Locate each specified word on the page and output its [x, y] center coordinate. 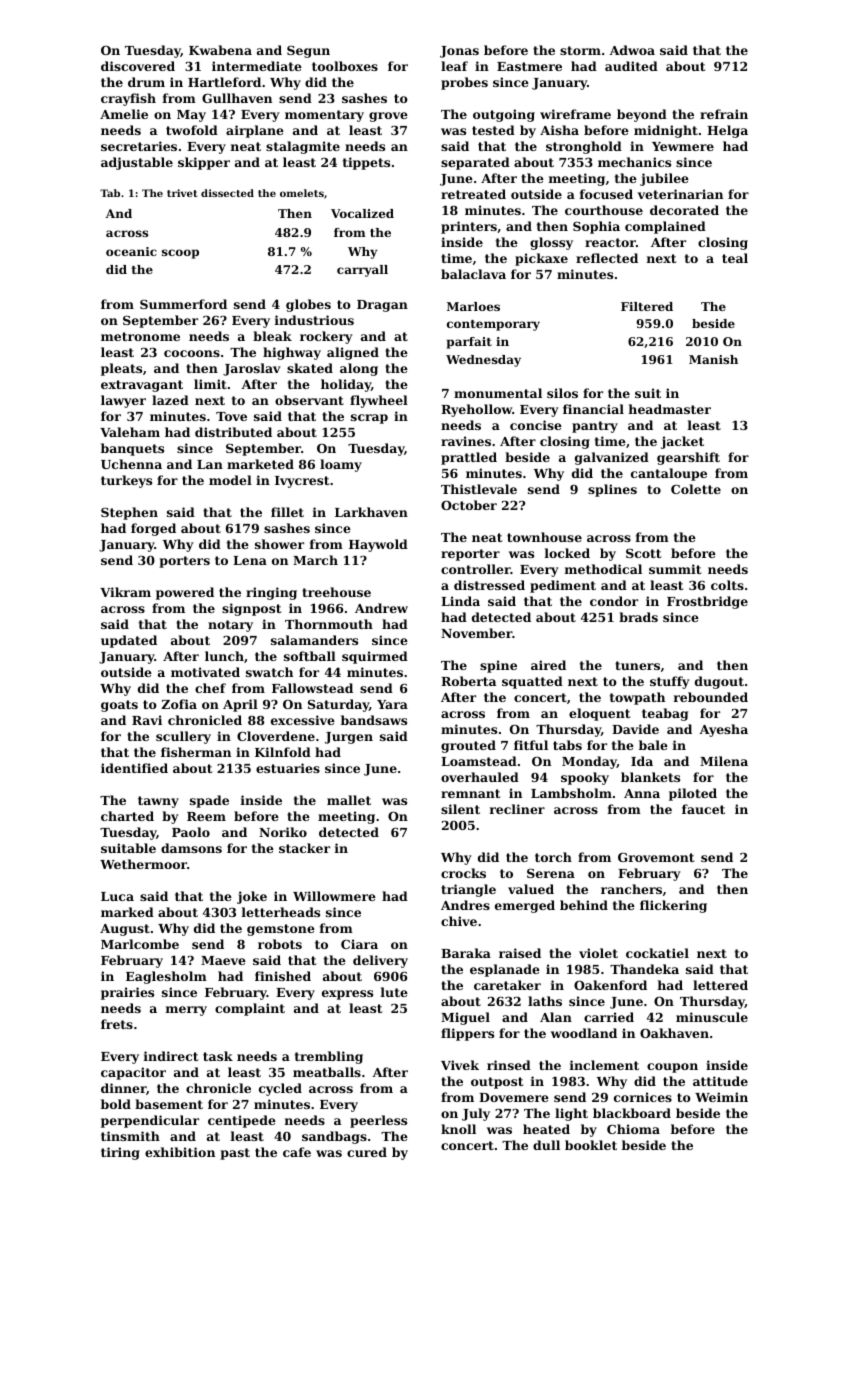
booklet [591, 1145]
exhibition [180, 1152]
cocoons [192, 353]
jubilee [664, 179]
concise [536, 425]
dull [546, 1145]
